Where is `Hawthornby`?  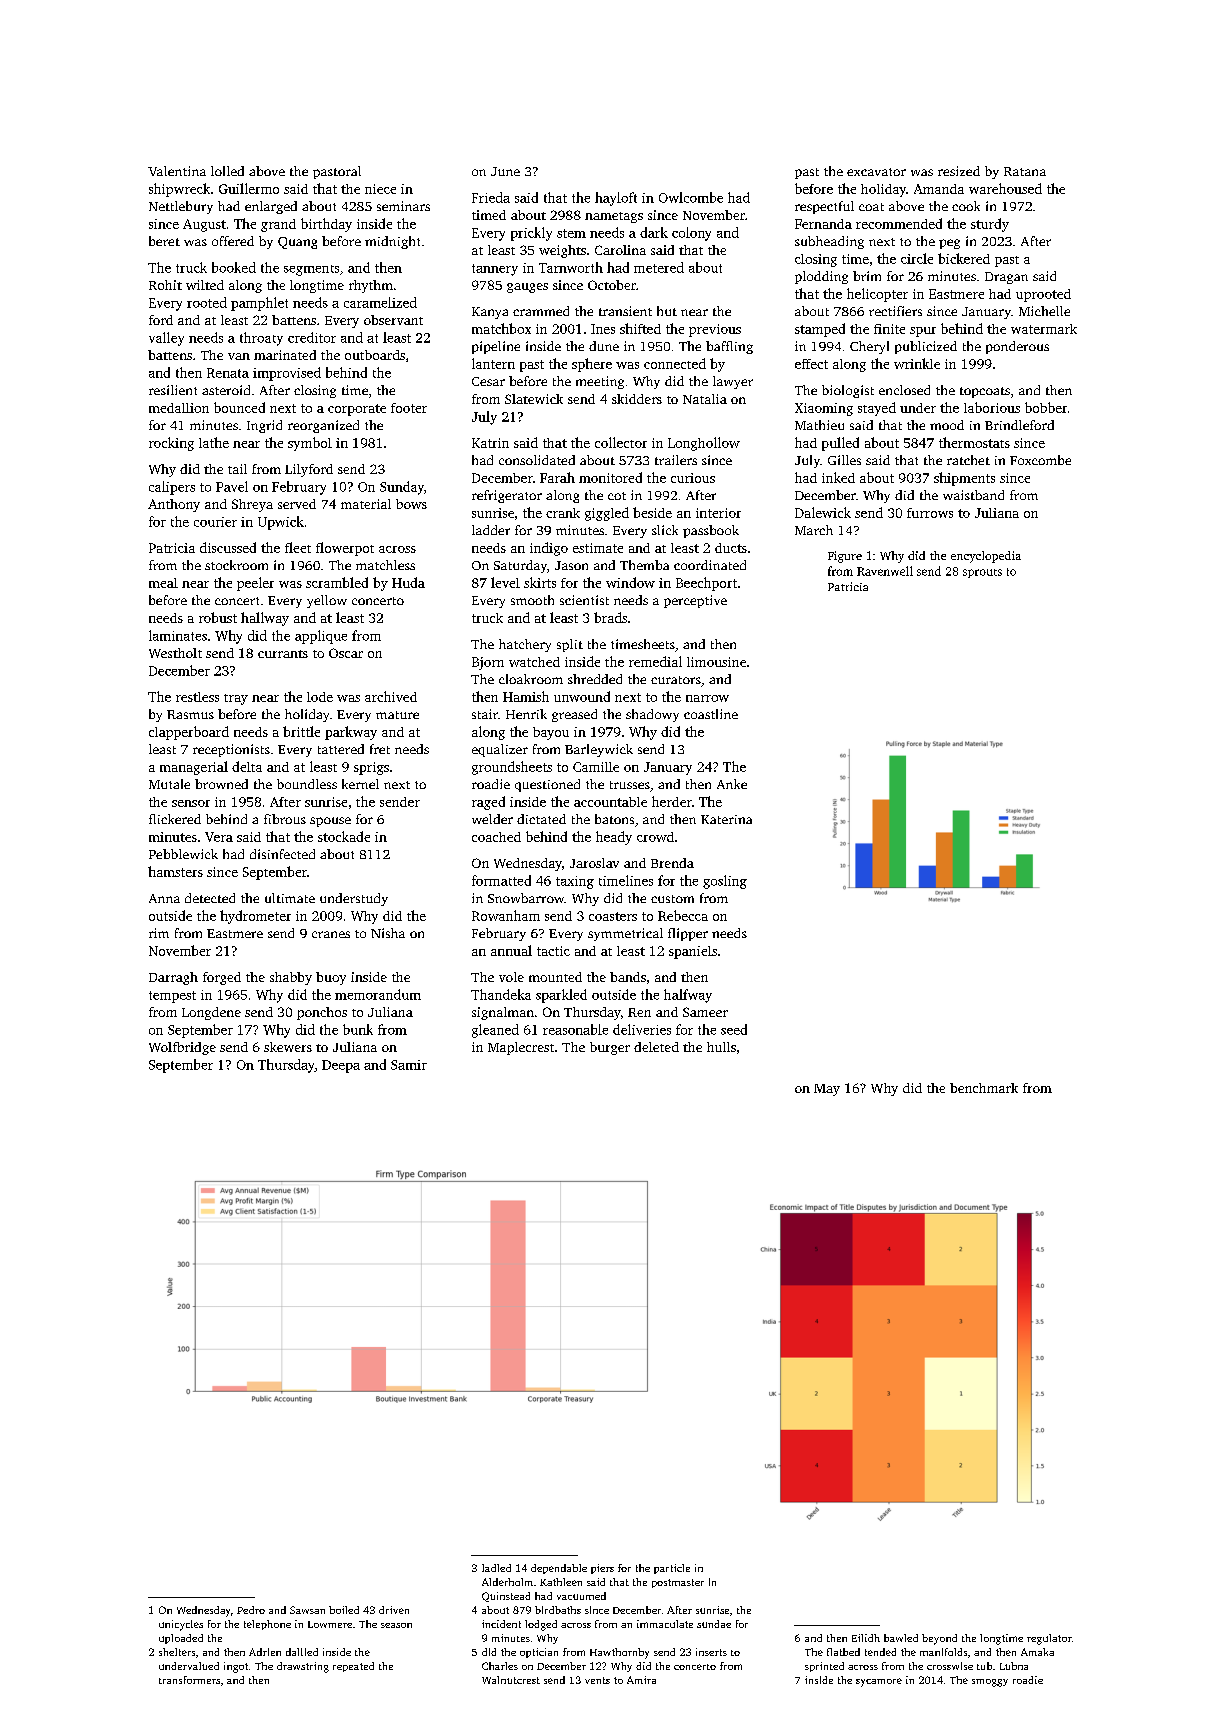 Hawthornby is located at coordinates (619, 1653).
